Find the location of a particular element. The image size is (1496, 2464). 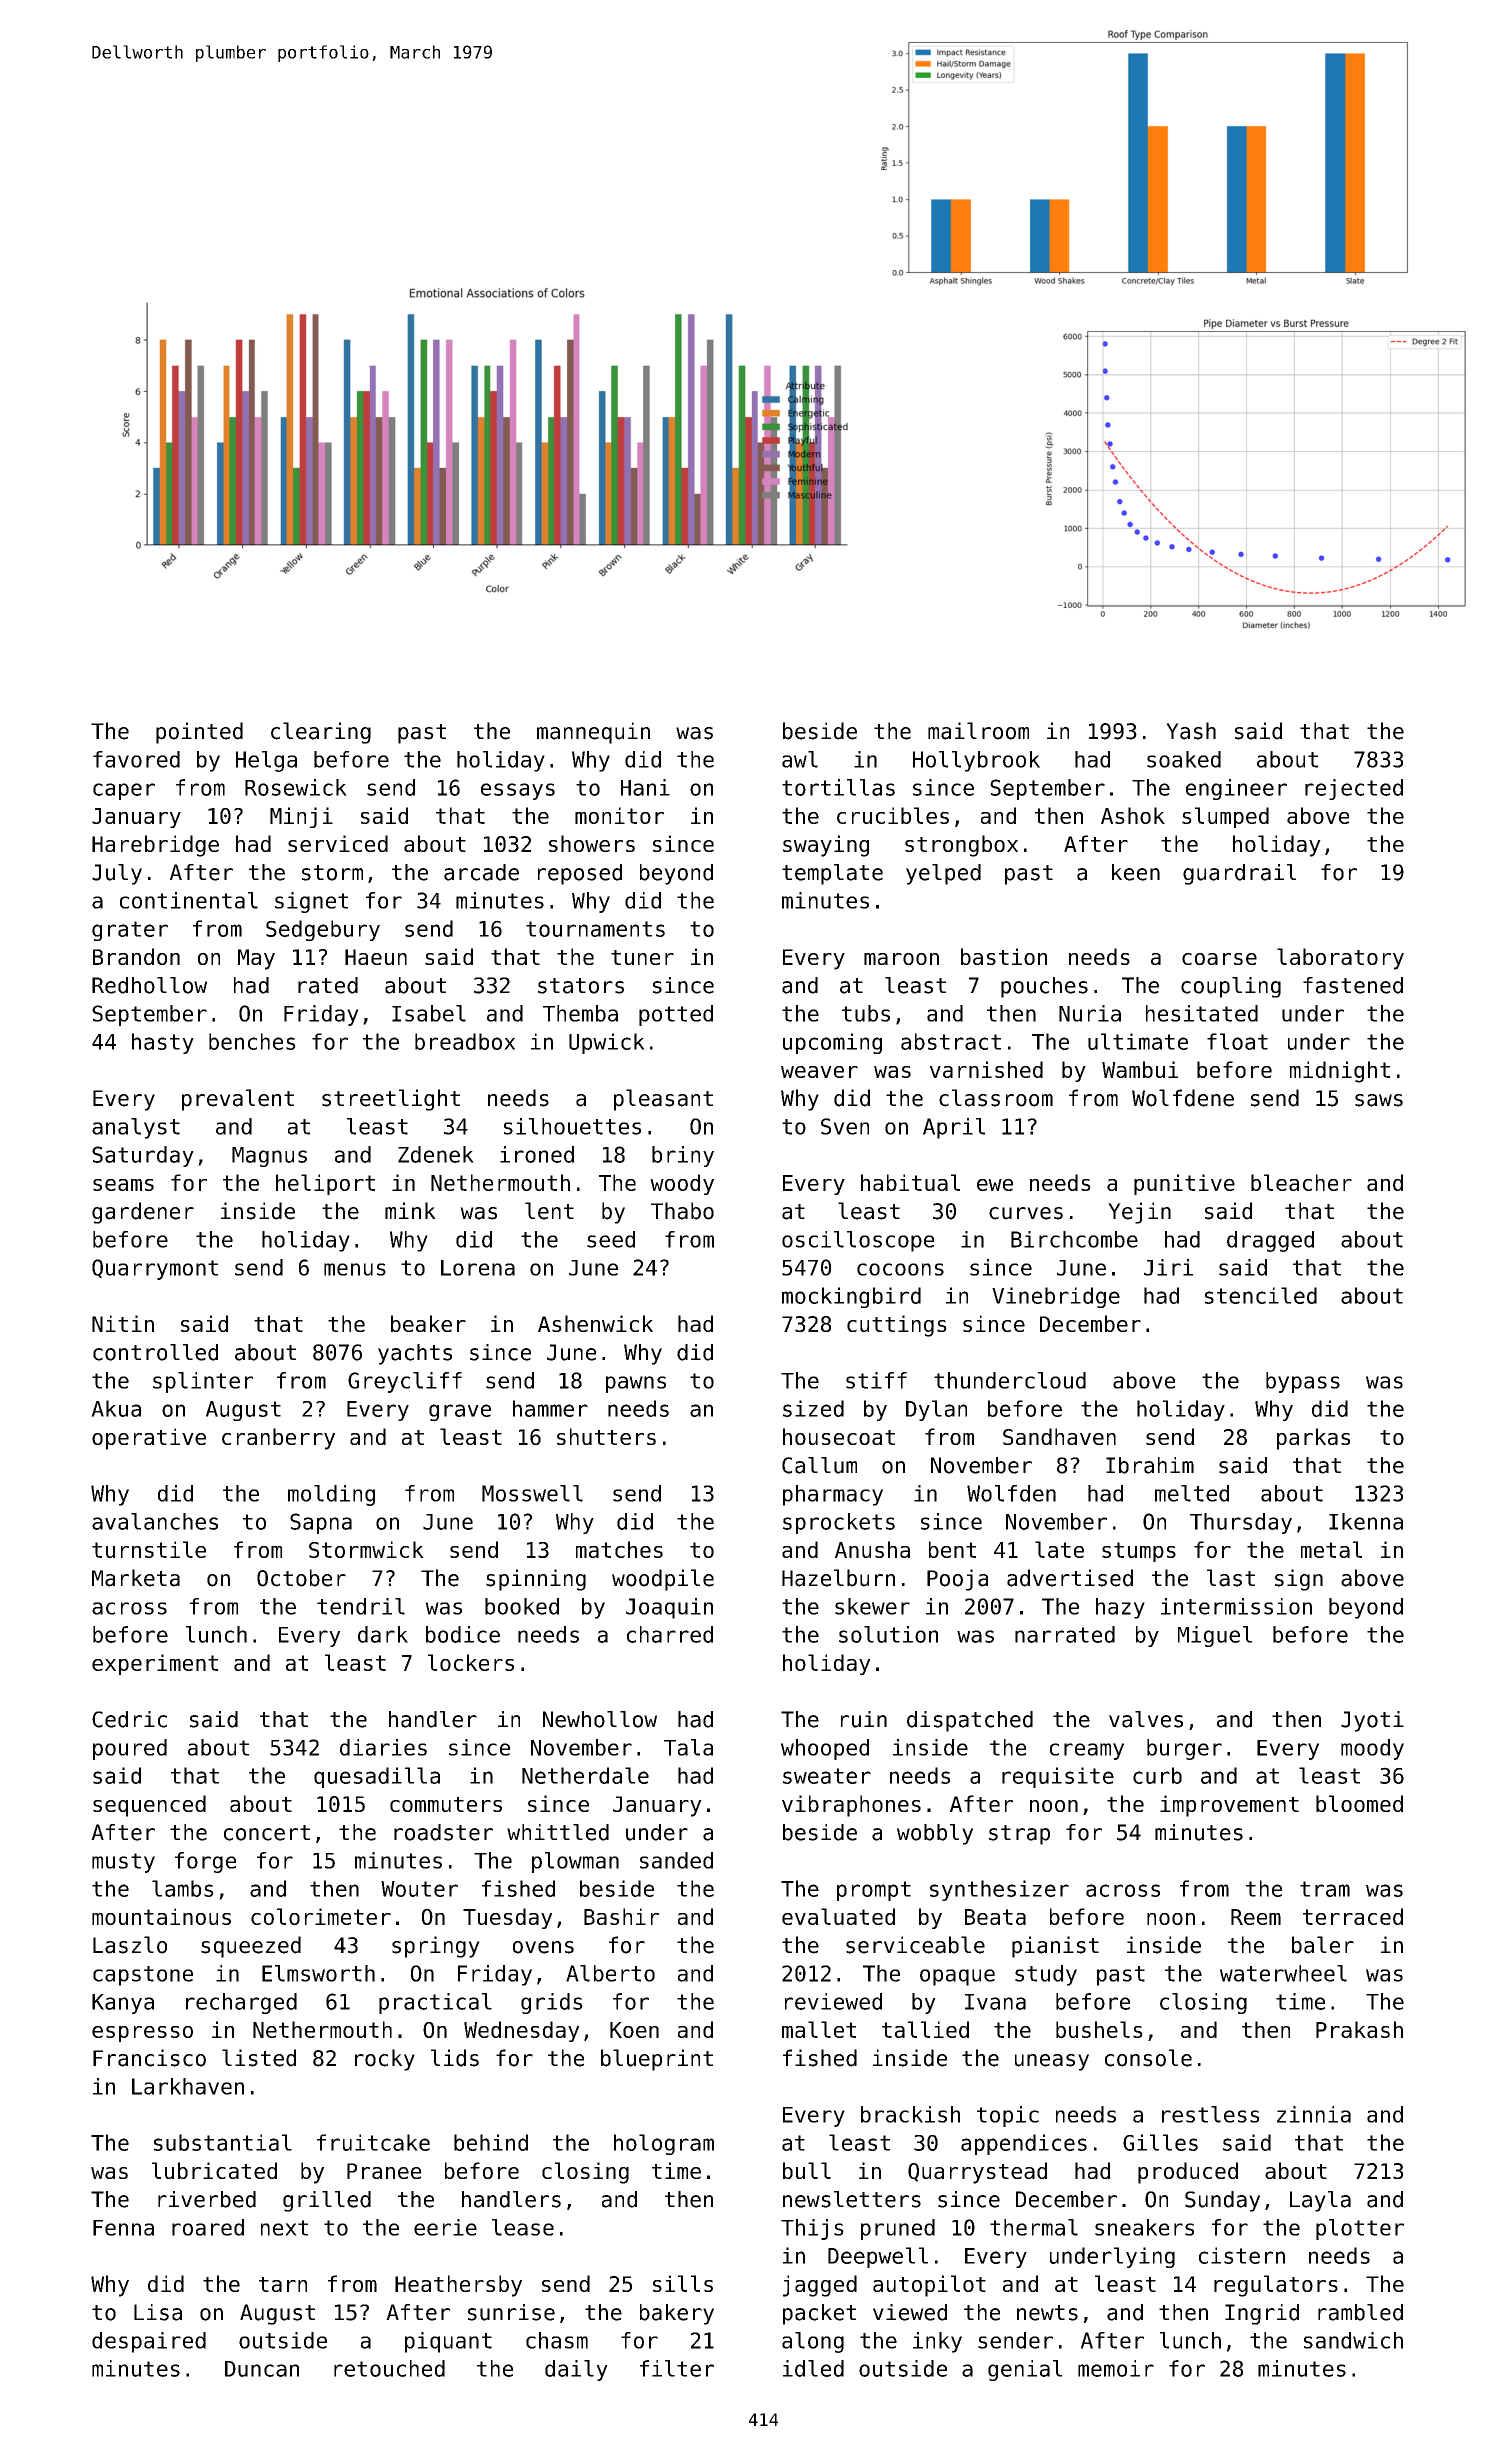

Callum is located at coordinates (819, 1465).
